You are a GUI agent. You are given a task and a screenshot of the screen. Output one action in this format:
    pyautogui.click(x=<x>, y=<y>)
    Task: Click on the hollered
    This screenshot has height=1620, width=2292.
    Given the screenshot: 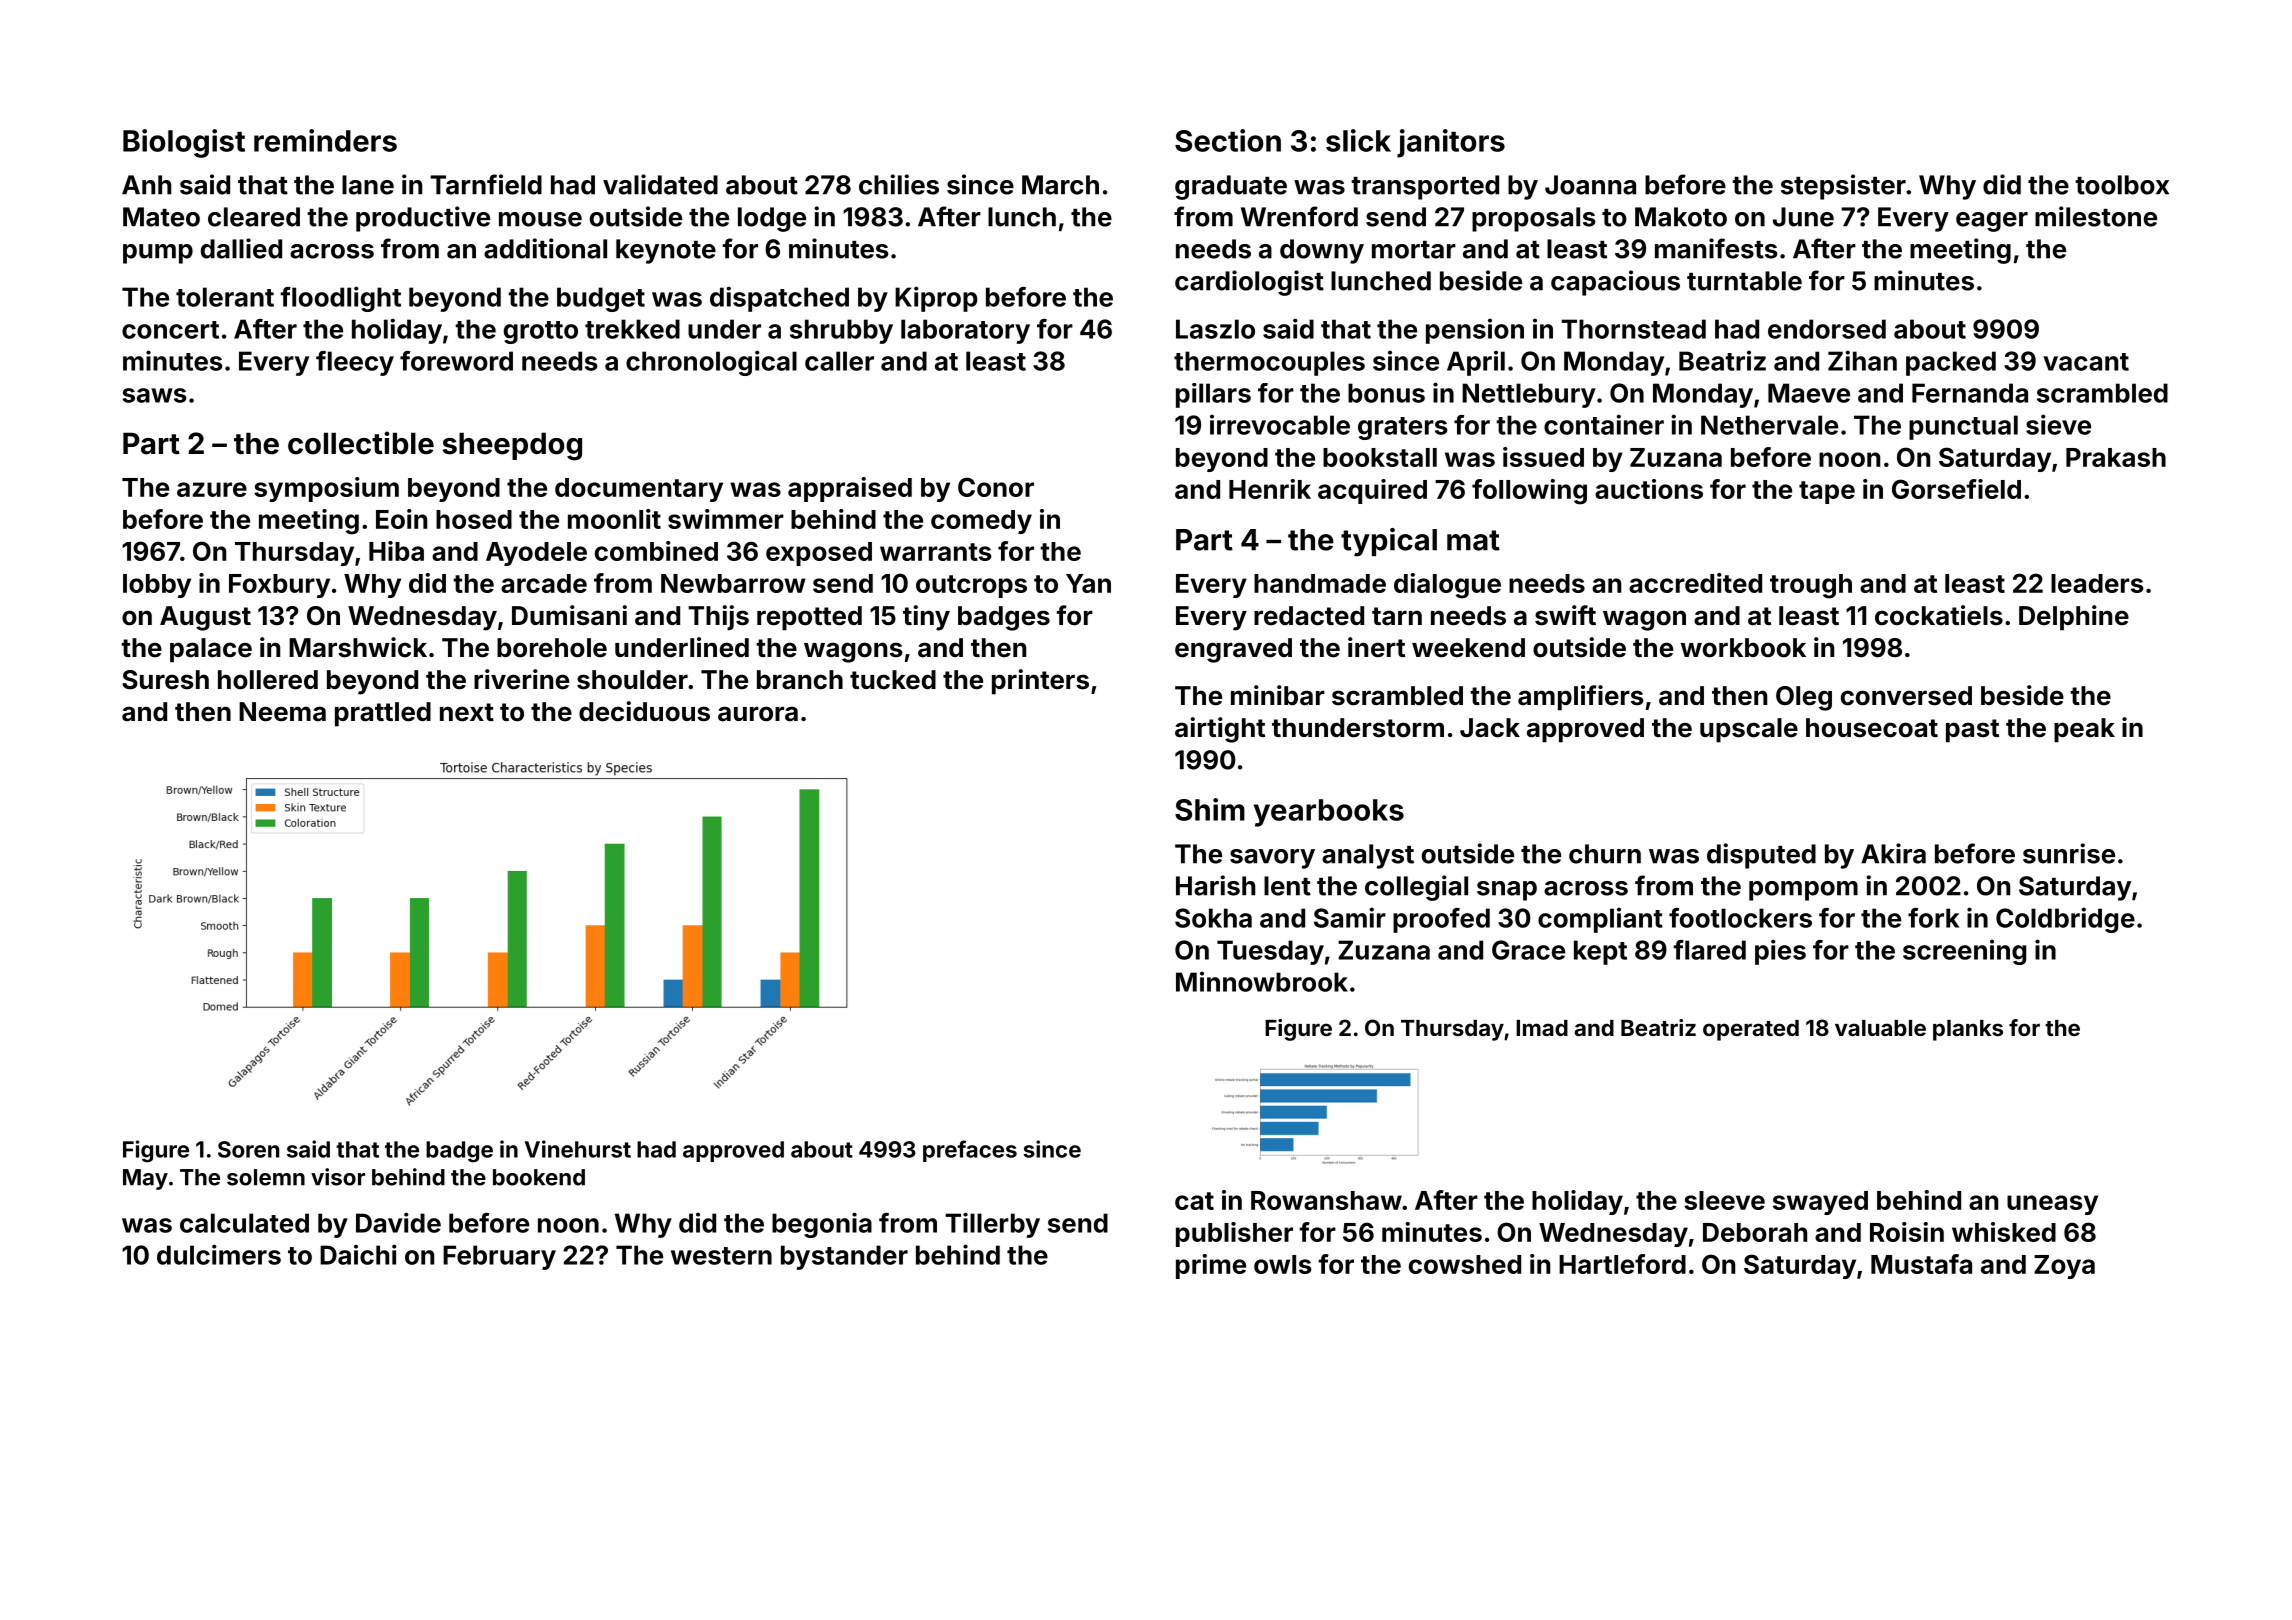 What is the action you would take?
    pyautogui.click(x=268, y=680)
